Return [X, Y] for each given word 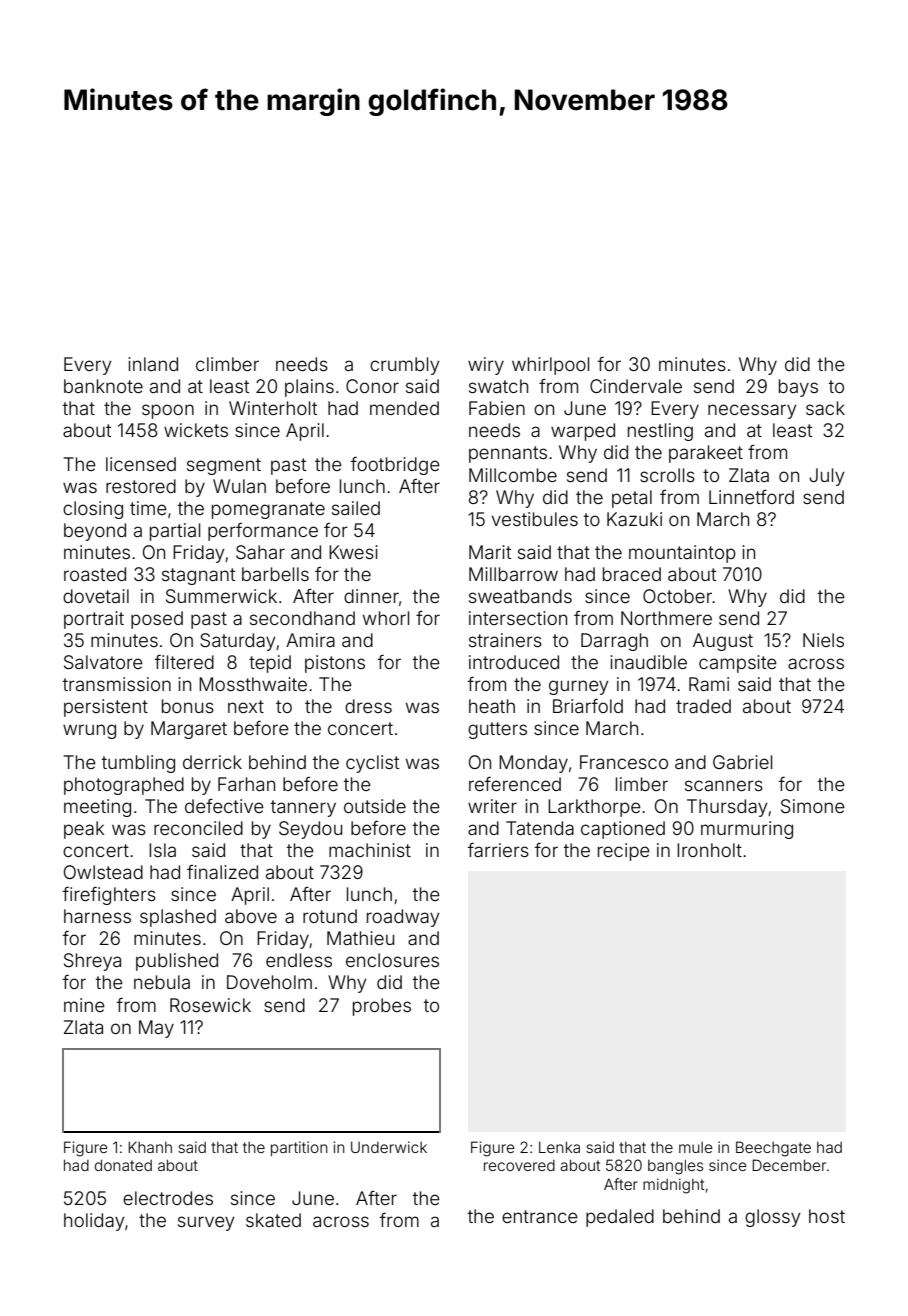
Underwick [389, 1147]
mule [696, 1147]
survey [206, 1223]
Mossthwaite [253, 684]
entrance [540, 1216]
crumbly [405, 366]
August [723, 642]
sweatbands [520, 596]
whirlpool [550, 366]
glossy [773, 1218]
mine [84, 1005]
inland [153, 364]
